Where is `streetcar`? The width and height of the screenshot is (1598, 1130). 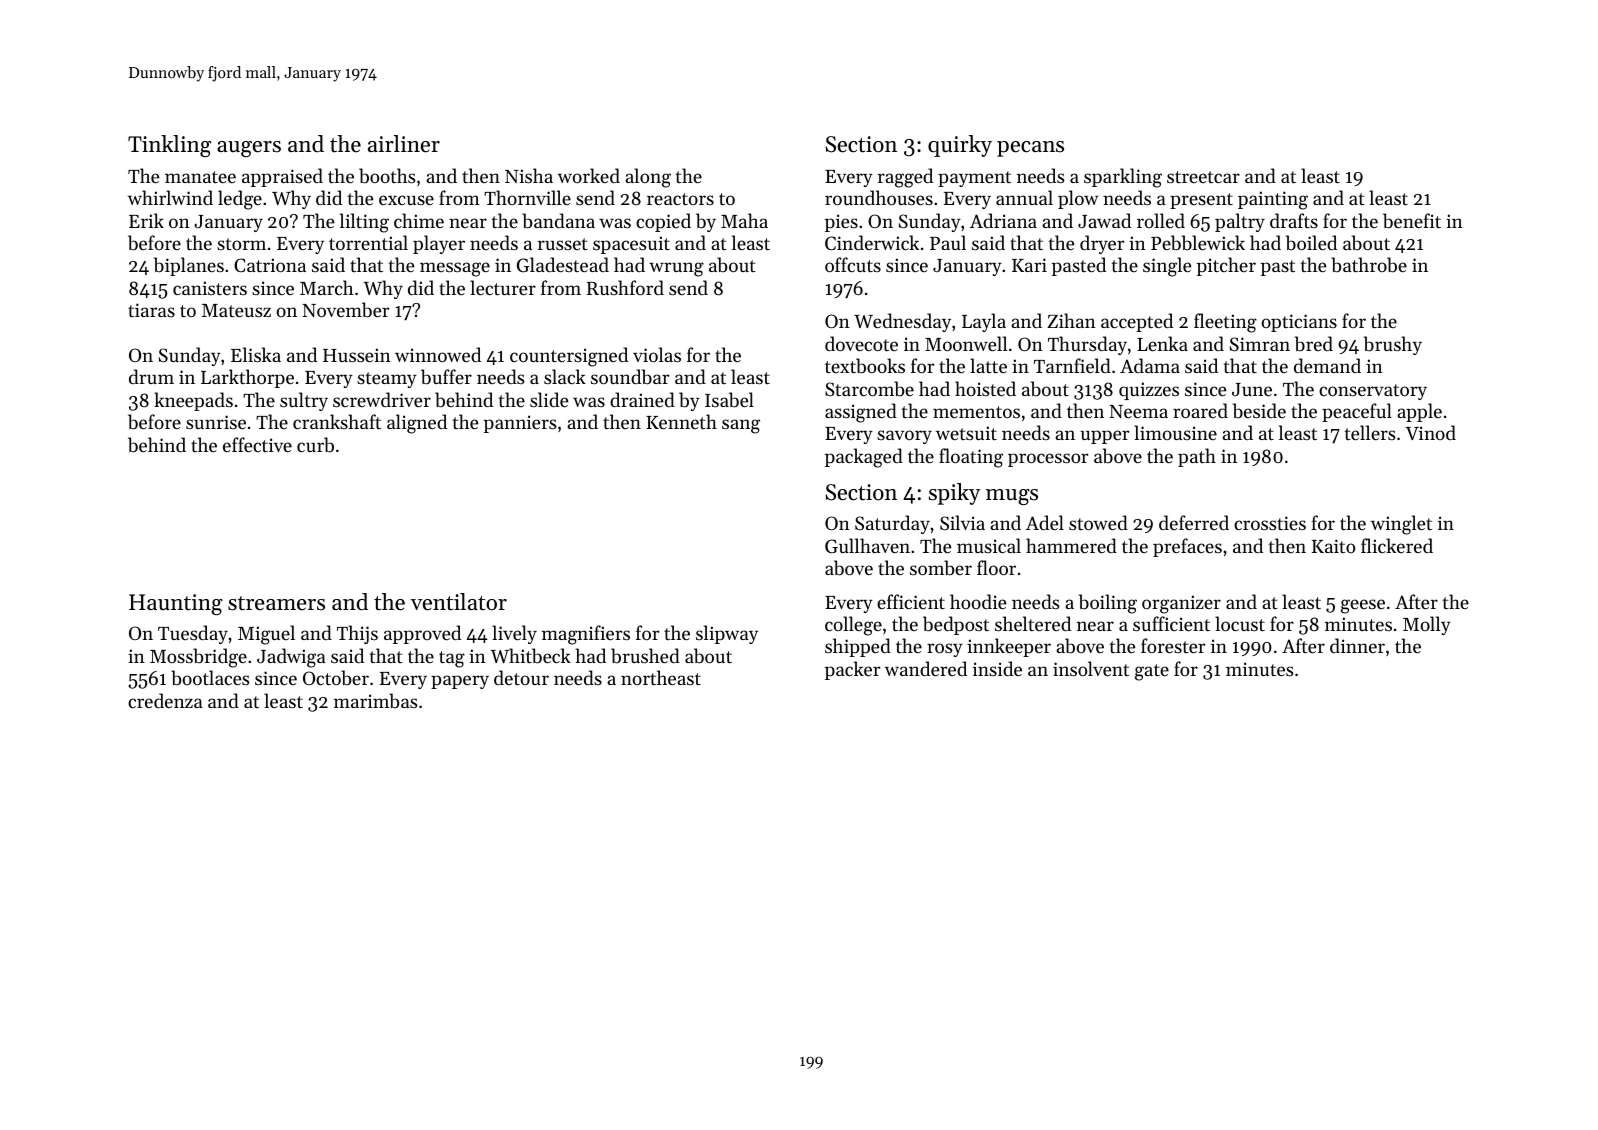 streetcar is located at coordinates (1203, 177).
